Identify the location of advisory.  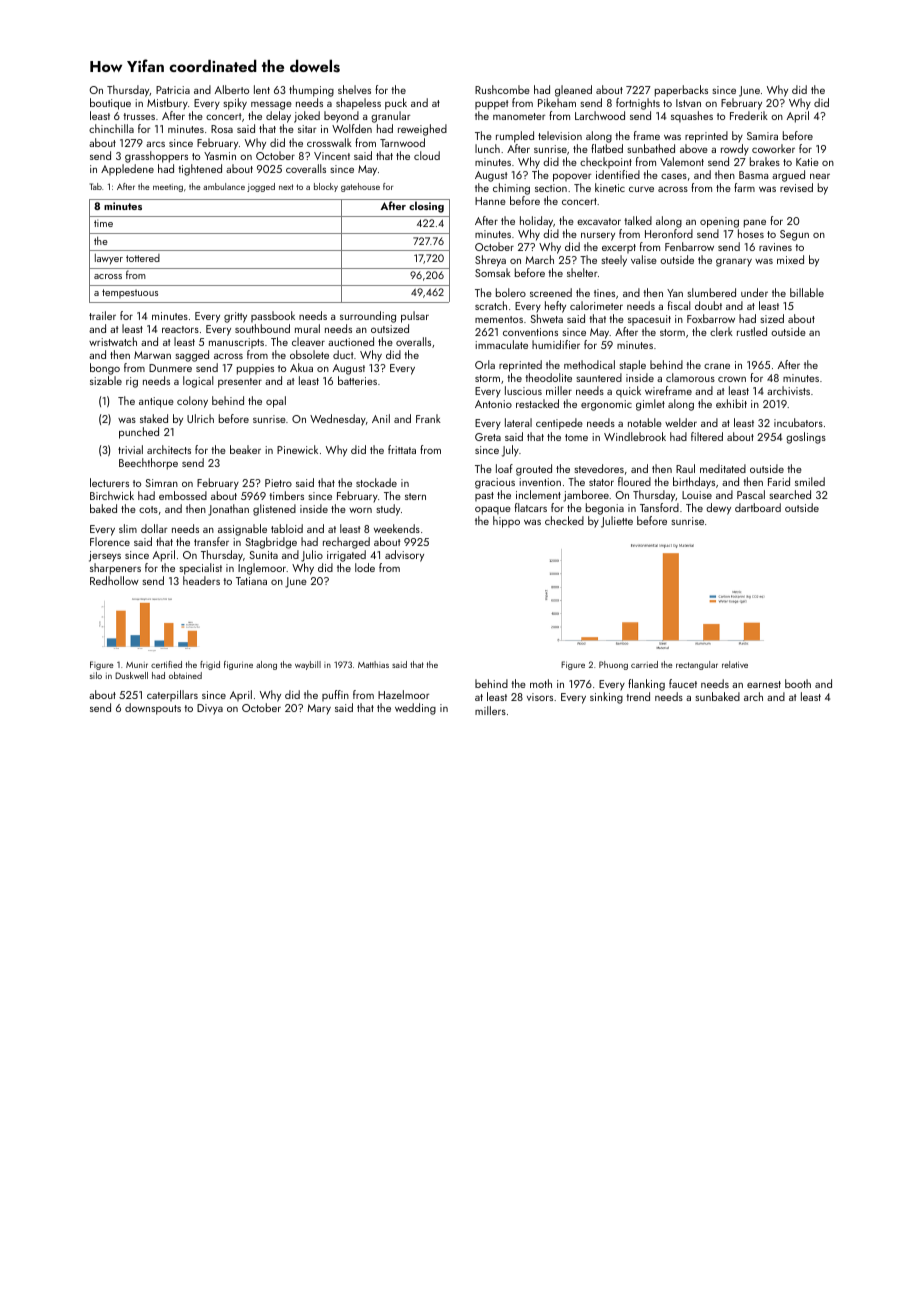
(404, 556).
